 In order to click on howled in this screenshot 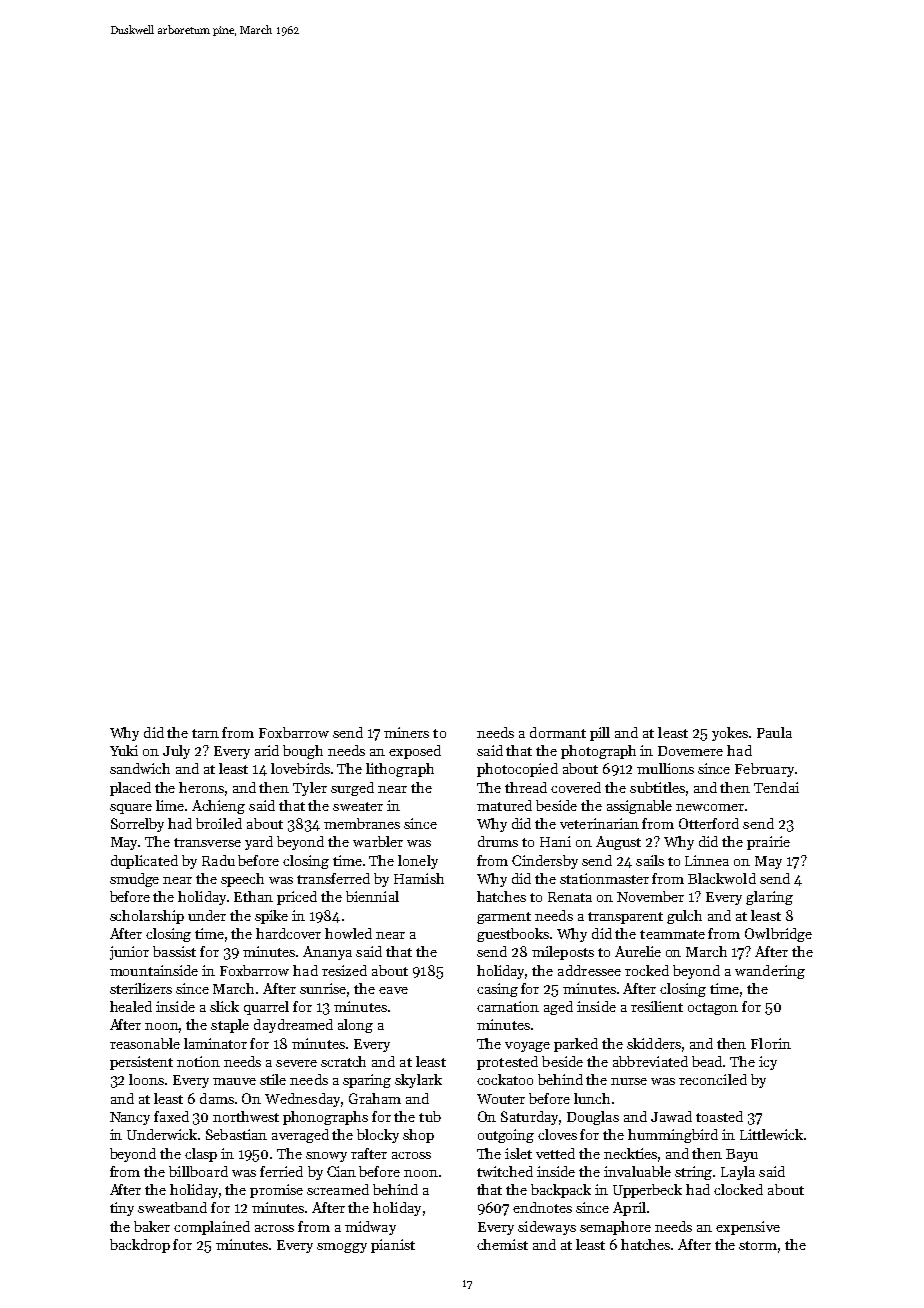, I will do `click(348, 933)`.
